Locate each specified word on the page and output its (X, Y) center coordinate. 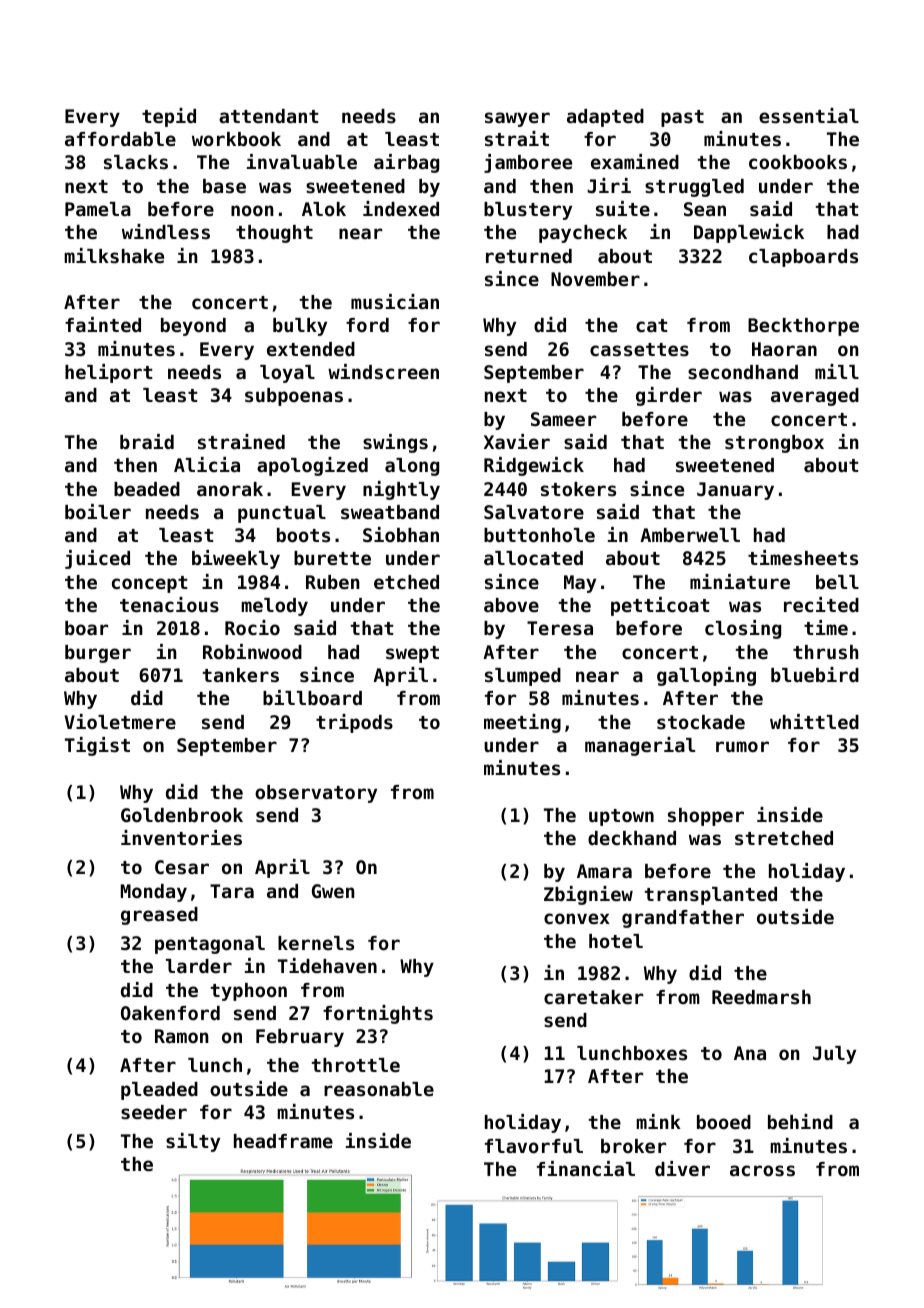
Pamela (98, 209)
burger (98, 654)
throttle (356, 1065)
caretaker (593, 997)
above (511, 605)
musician (395, 301)
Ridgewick (534, 466)
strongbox (774, 444)
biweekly (236, 559)
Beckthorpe (803, 327)
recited (821, 604)
